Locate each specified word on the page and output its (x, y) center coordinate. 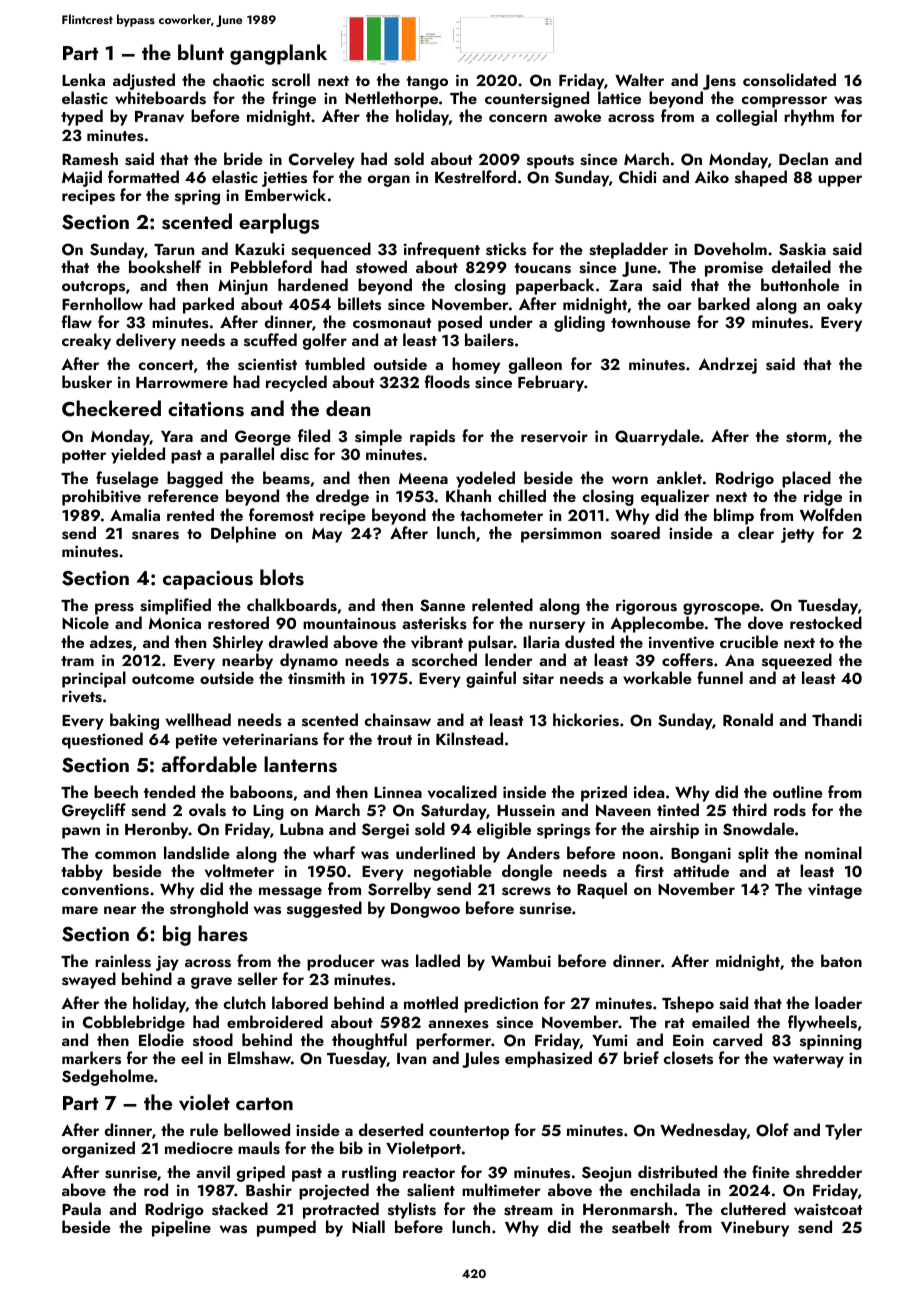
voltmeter (239, 871)
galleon (535, 366)
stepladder (628, 250)
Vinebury (755, 1228)
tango (427, 83)
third (749, 809)
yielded (138, 455)
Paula (81, 1208)
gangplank (278, 54)
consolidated (789, 80)
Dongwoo (425, 910)
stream (528, 1210)
